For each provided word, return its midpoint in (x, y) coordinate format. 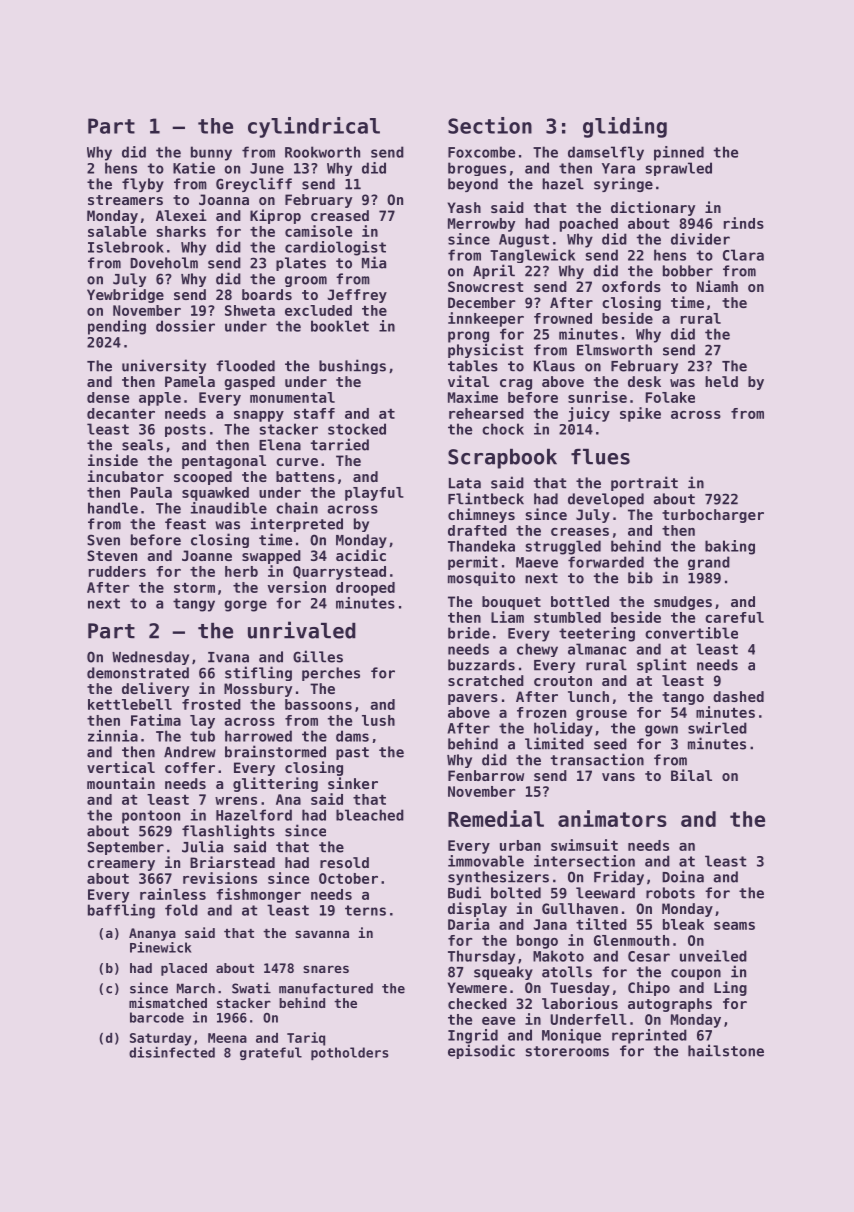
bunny (211, 153)
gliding (625, 127)
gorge (245, 606)
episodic (481, 1051)
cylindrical (314, 127)
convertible (691, 633)
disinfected (172, 1052)
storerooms (567, 1051)
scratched (486, 680)
